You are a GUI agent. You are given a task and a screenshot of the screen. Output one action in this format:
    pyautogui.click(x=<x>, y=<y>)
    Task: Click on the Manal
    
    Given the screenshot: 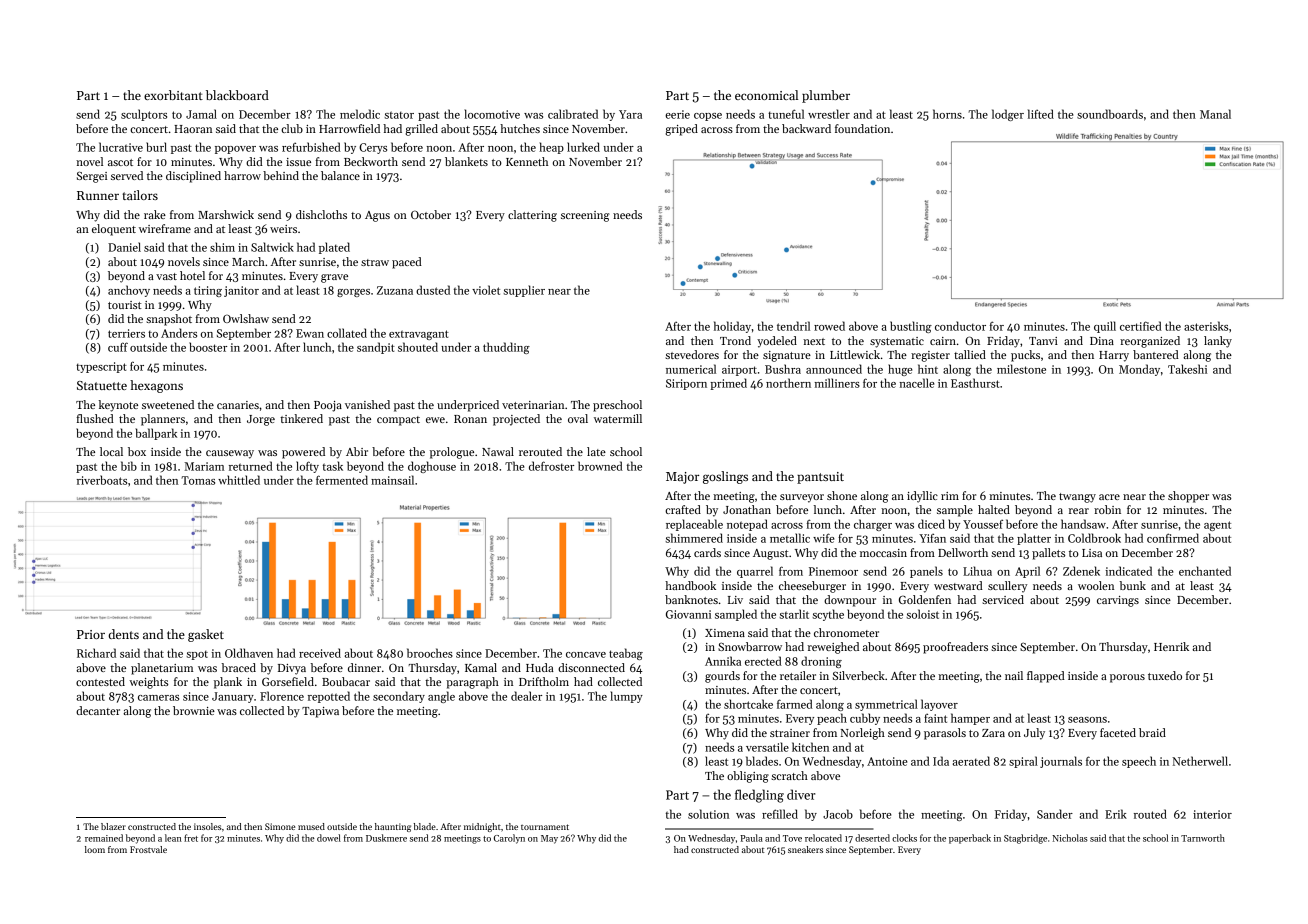 What is the action you would take?
    pyautogui.click(x=1215, y=114)
